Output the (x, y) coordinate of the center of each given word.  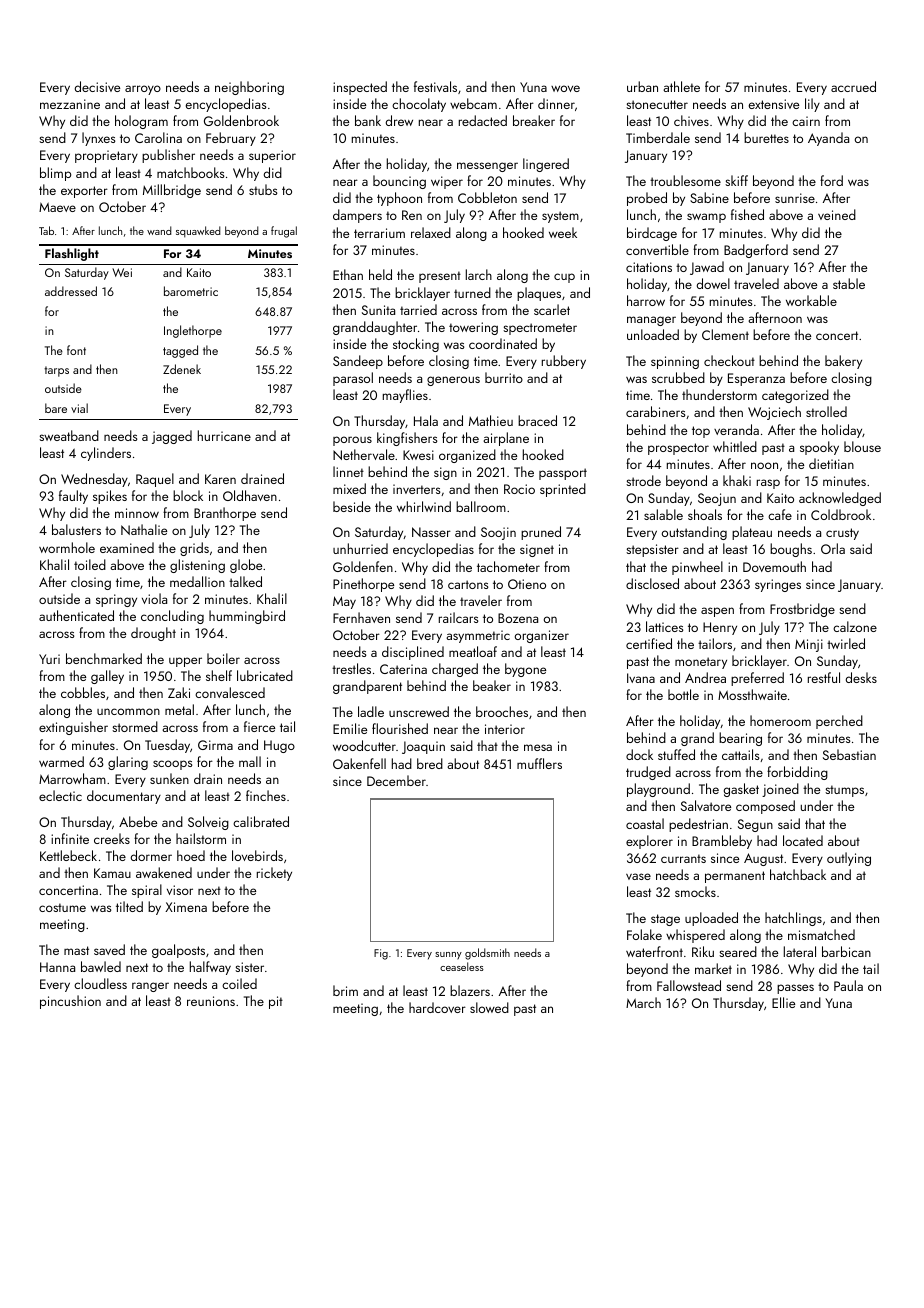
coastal (645, 823)
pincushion (70, 1002)
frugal (284, 232)
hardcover (437, 1007)
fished (747, 214)
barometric (191, 291)
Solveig (208, 823)
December (396, 780)
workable (811, 300)
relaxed (431, 232)
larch (479, 274)
